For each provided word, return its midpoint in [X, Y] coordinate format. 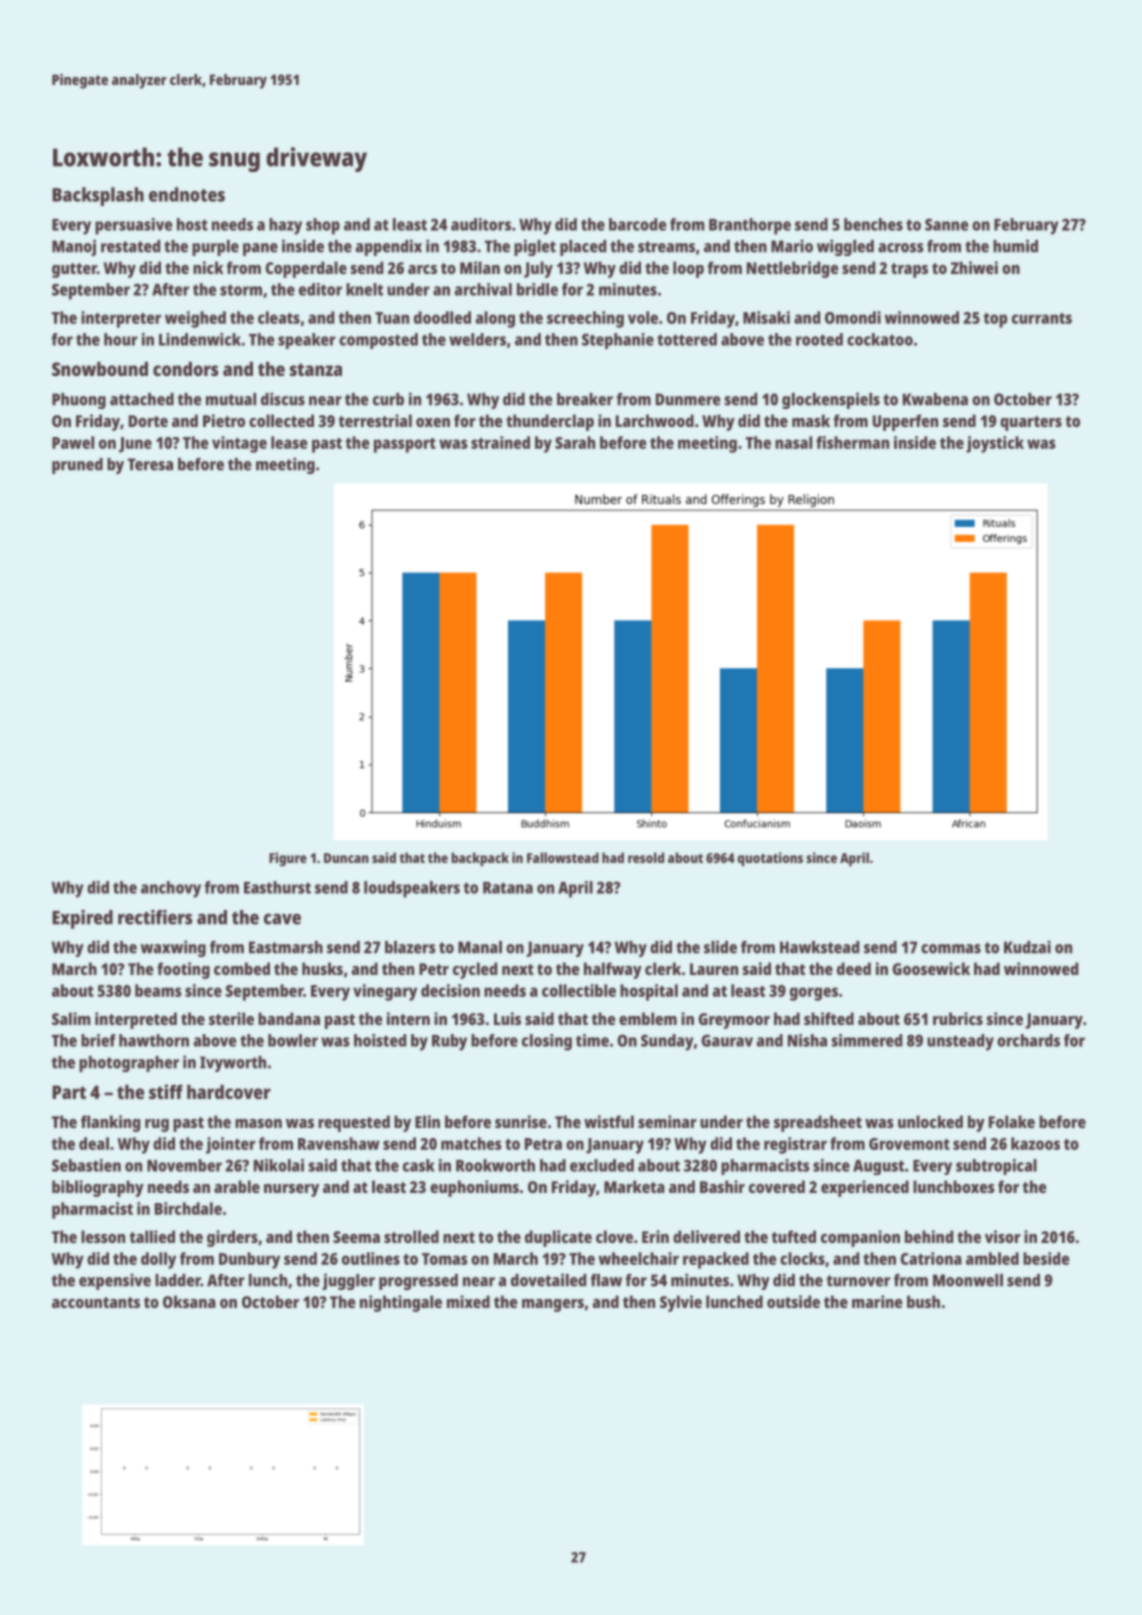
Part [69, 1092]
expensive [115, 1281]
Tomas [445, 1259]
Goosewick [931, 968]
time [592, 1040]
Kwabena [935, 399]
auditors [481, 224]
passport [405, 445]
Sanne [946, 224]
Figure [288, 859]
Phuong [79, 401]
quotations [770, 859]
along [495, 319]
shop [323, 226]
